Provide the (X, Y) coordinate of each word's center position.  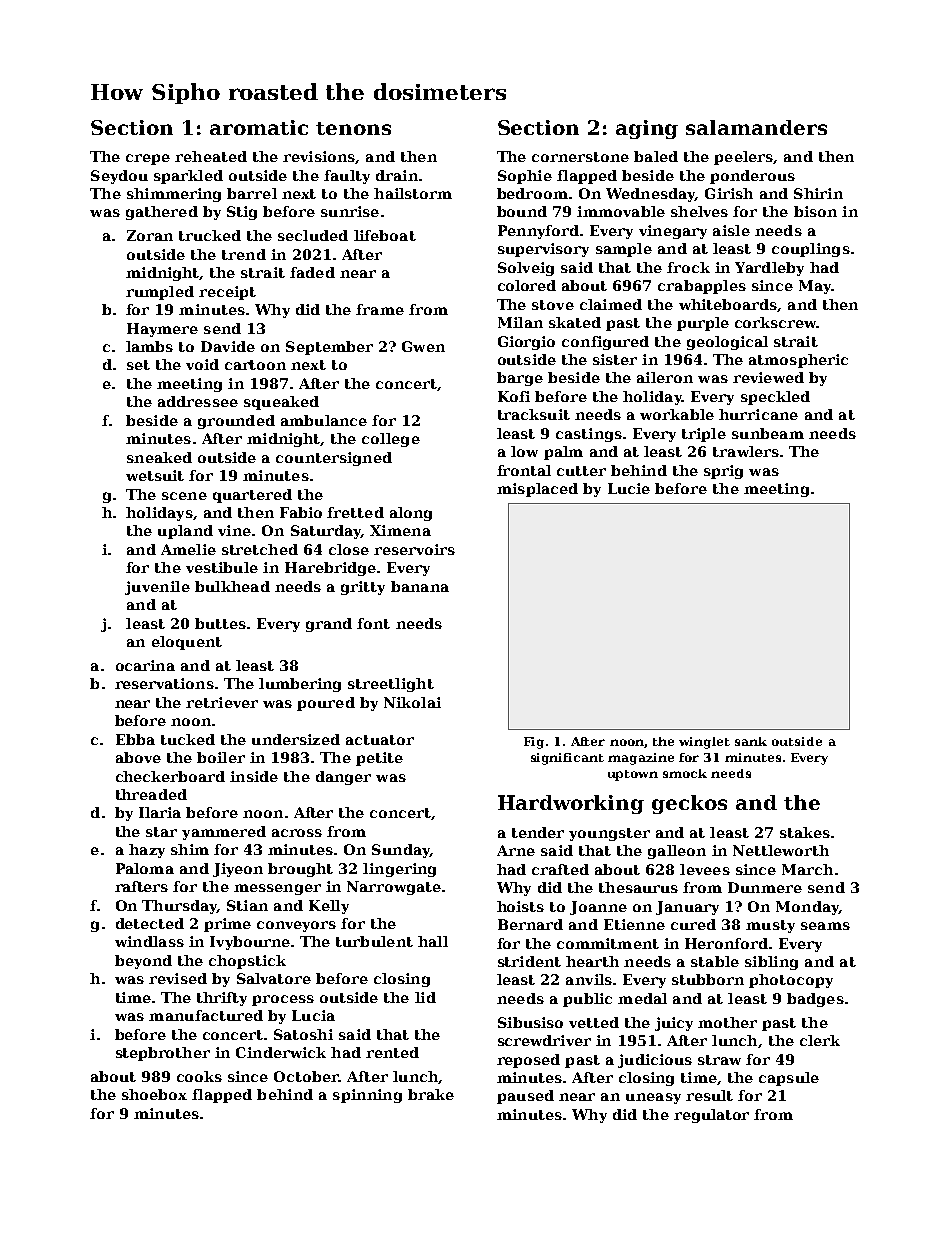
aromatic (259, 127)
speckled (775, 398)
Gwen (423, 346)
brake (431, 1094)
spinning (367, 1096)
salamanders (756, 127)
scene (184, 496)
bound (522, 211)
